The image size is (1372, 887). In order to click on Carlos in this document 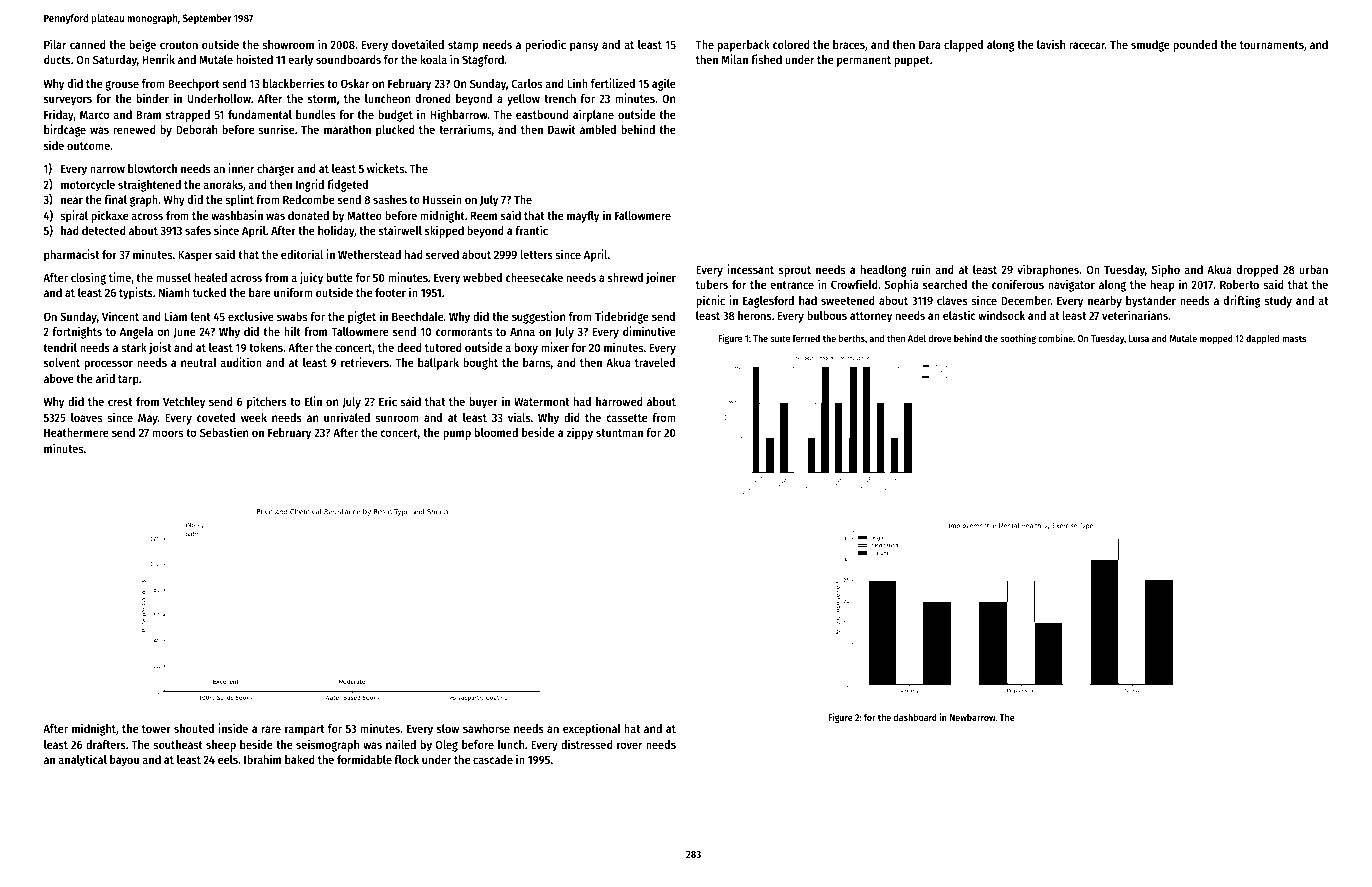, I will do `click(526, 83)`.
